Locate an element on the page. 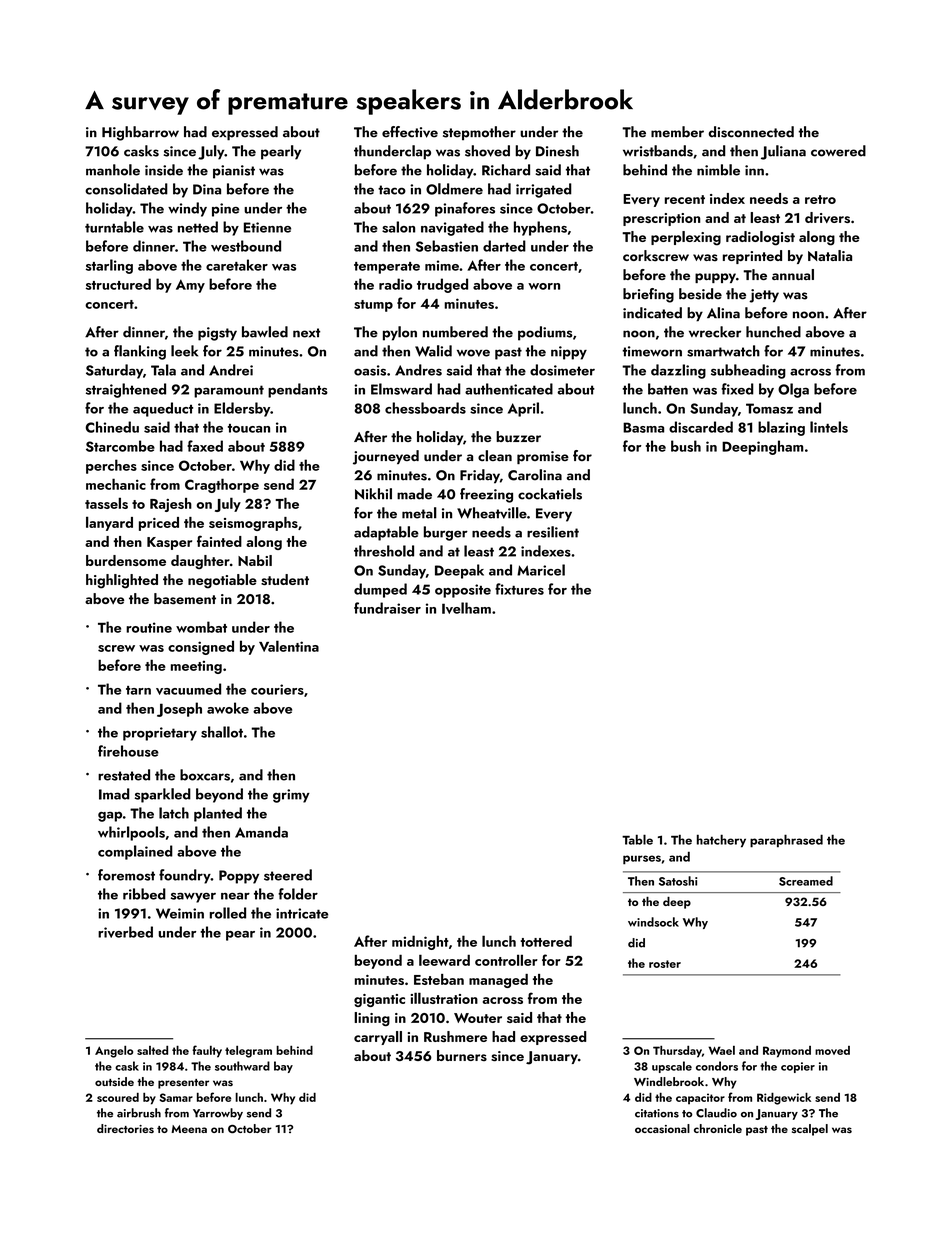 The width and height of the page is (952, 1233). Highbarrow is located at coordinates (140, 133).
